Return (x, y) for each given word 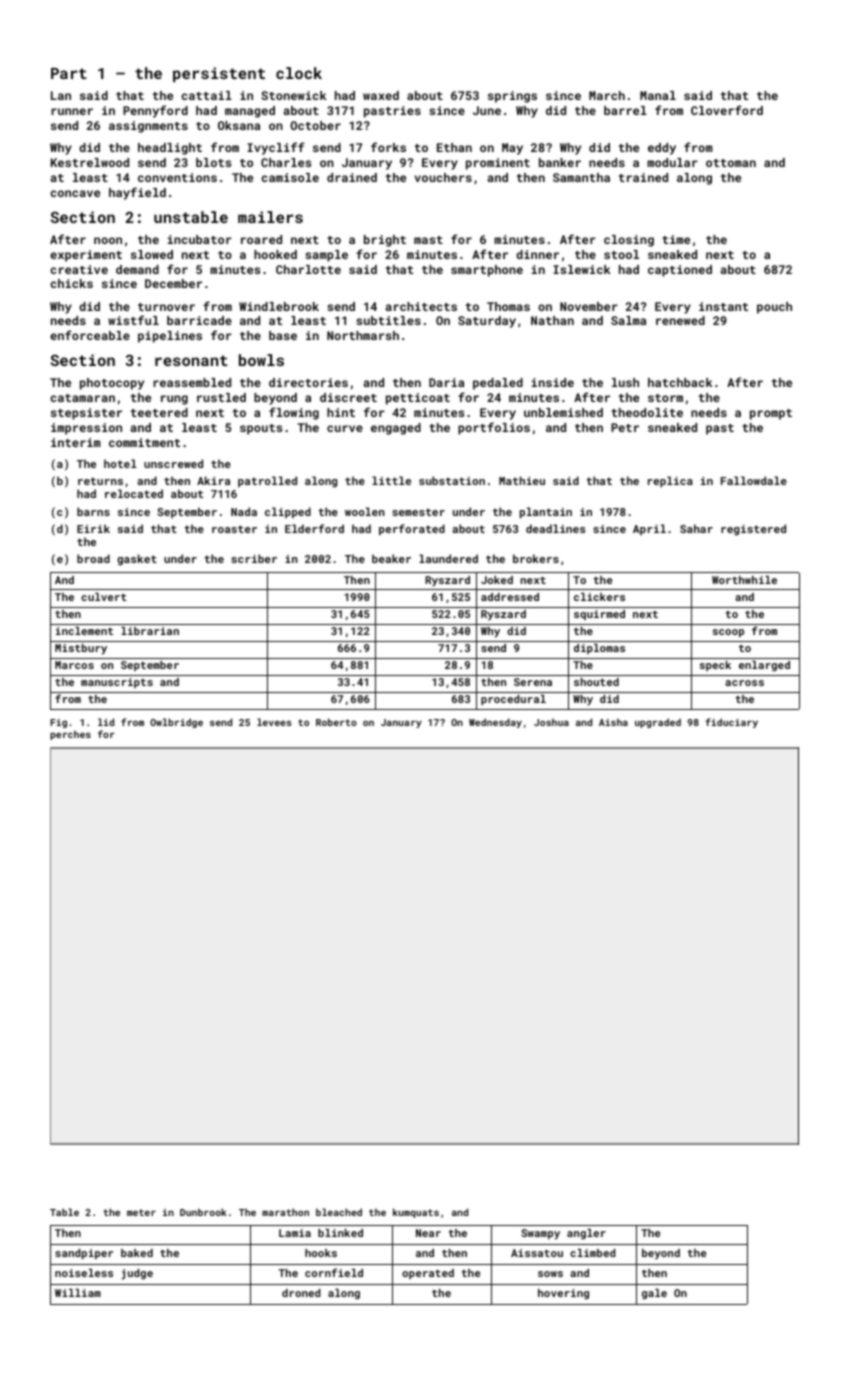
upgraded (658, 723)
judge (137, 1274)
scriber (254, 558)
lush (625, 382)
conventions (177, 177)
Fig (58, 723)
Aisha (613, 722)
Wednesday (495, 723)
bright (385, 241)
